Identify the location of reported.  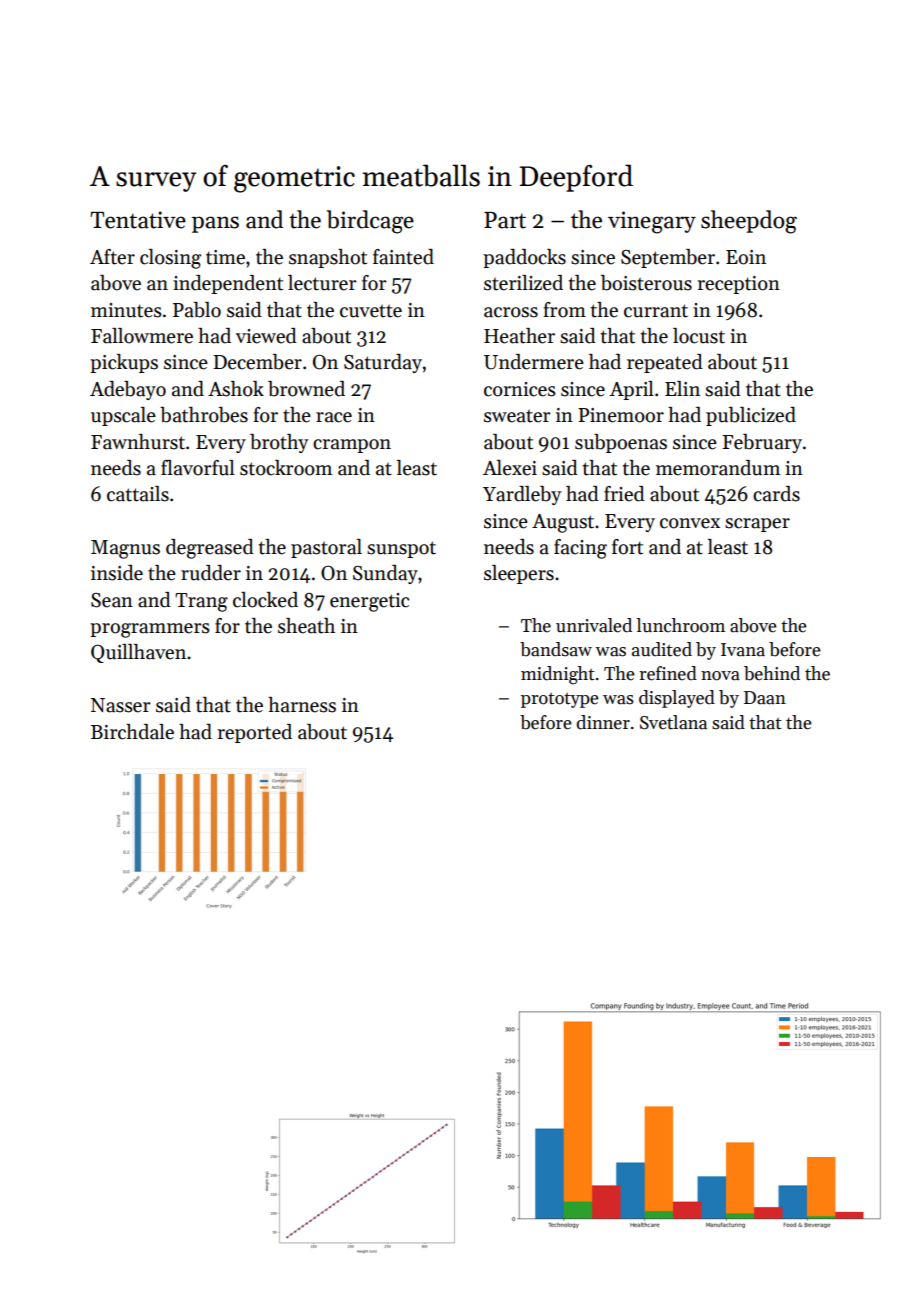
(255, 733).
